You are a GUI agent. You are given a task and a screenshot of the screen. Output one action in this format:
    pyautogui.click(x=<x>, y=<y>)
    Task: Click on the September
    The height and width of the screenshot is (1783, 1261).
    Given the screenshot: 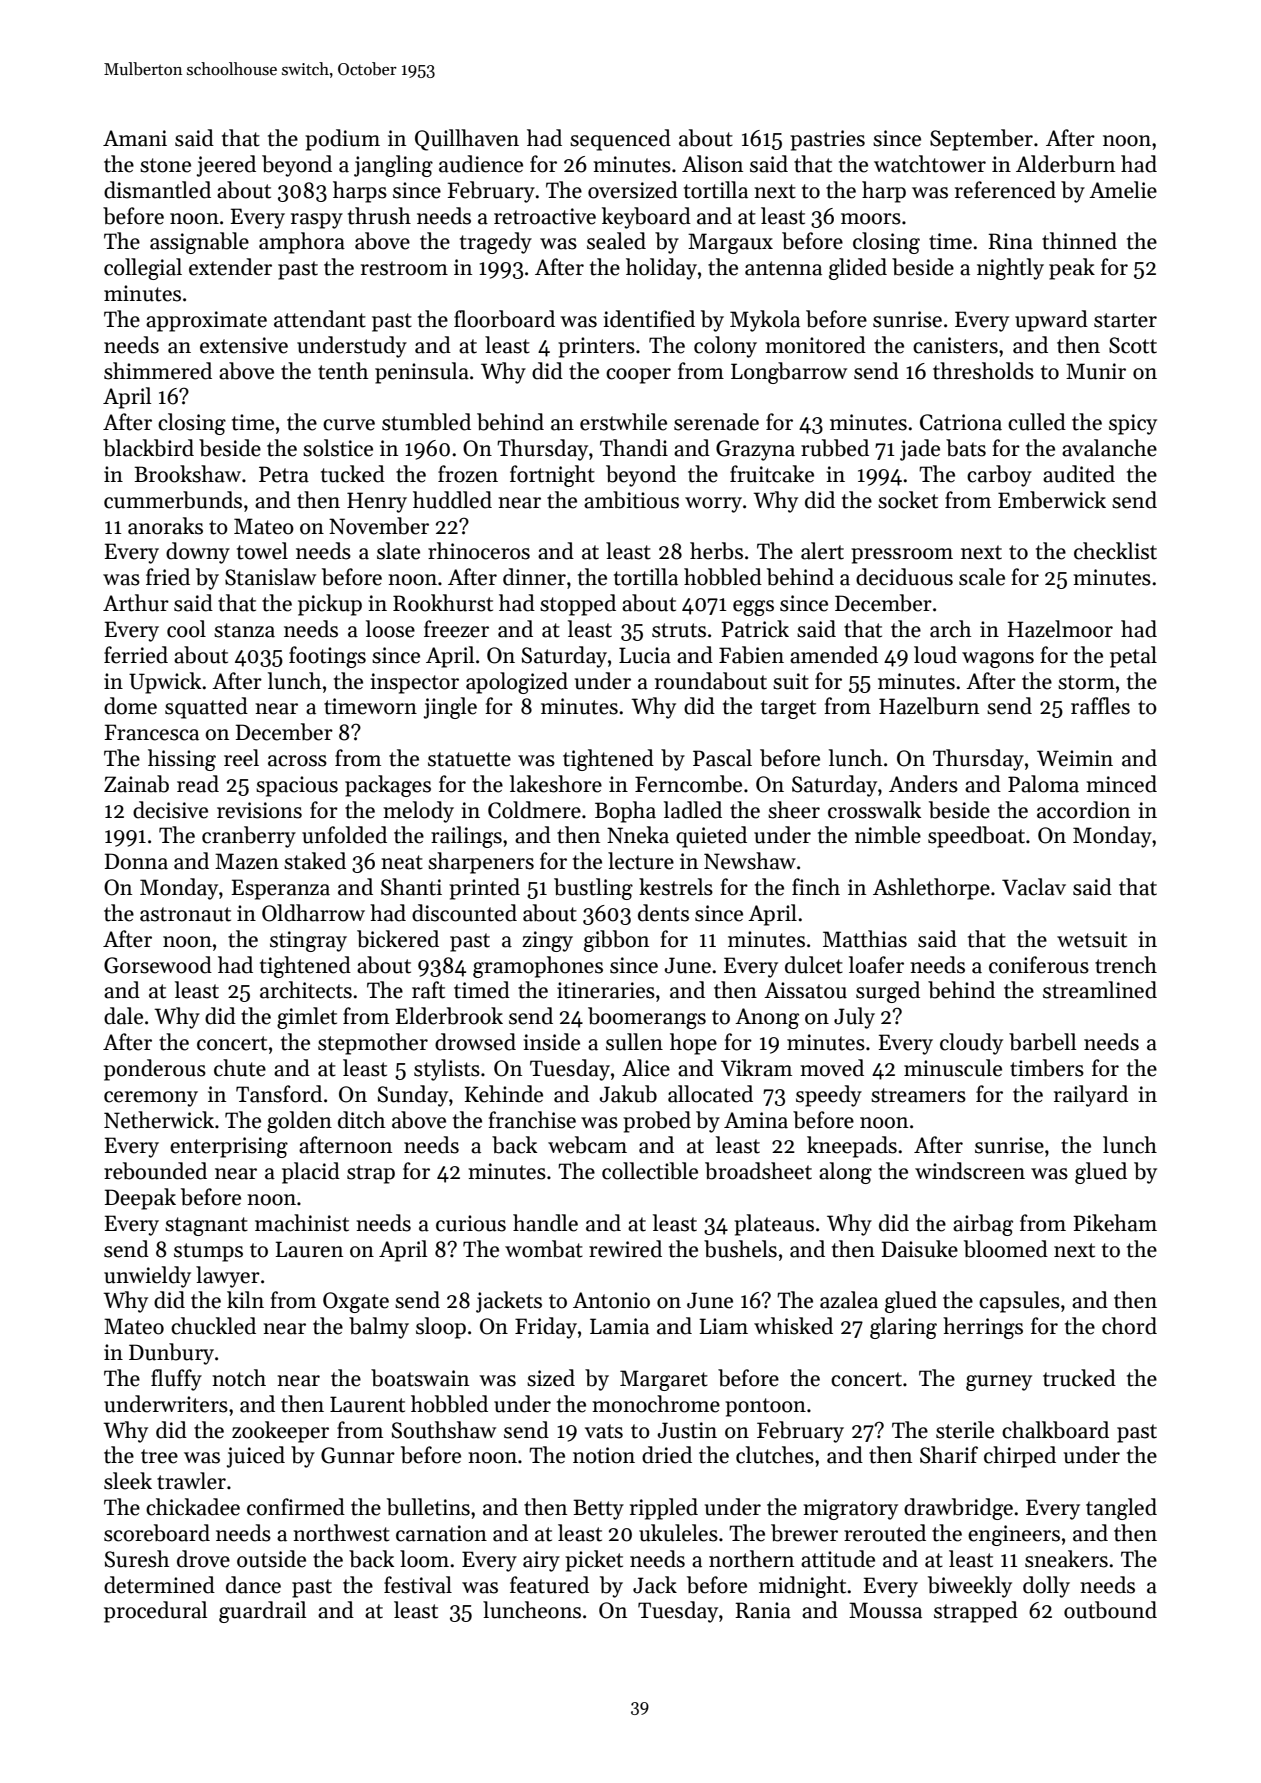 What is the action you would take?
    pyautogui.click(x=981, y=140)
